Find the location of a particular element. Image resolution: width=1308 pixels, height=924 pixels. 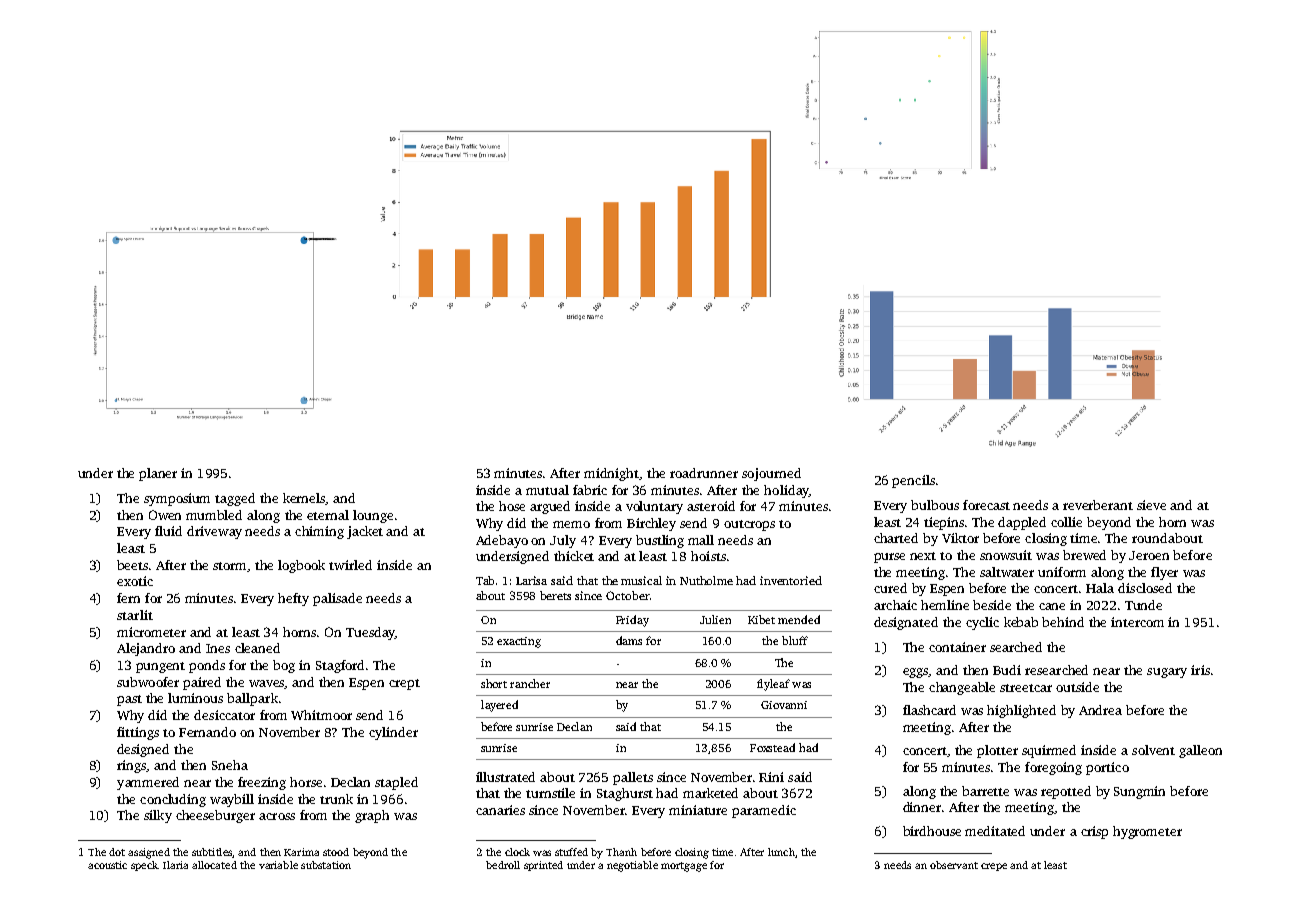

kernels is located at coordinates (304, 499).
